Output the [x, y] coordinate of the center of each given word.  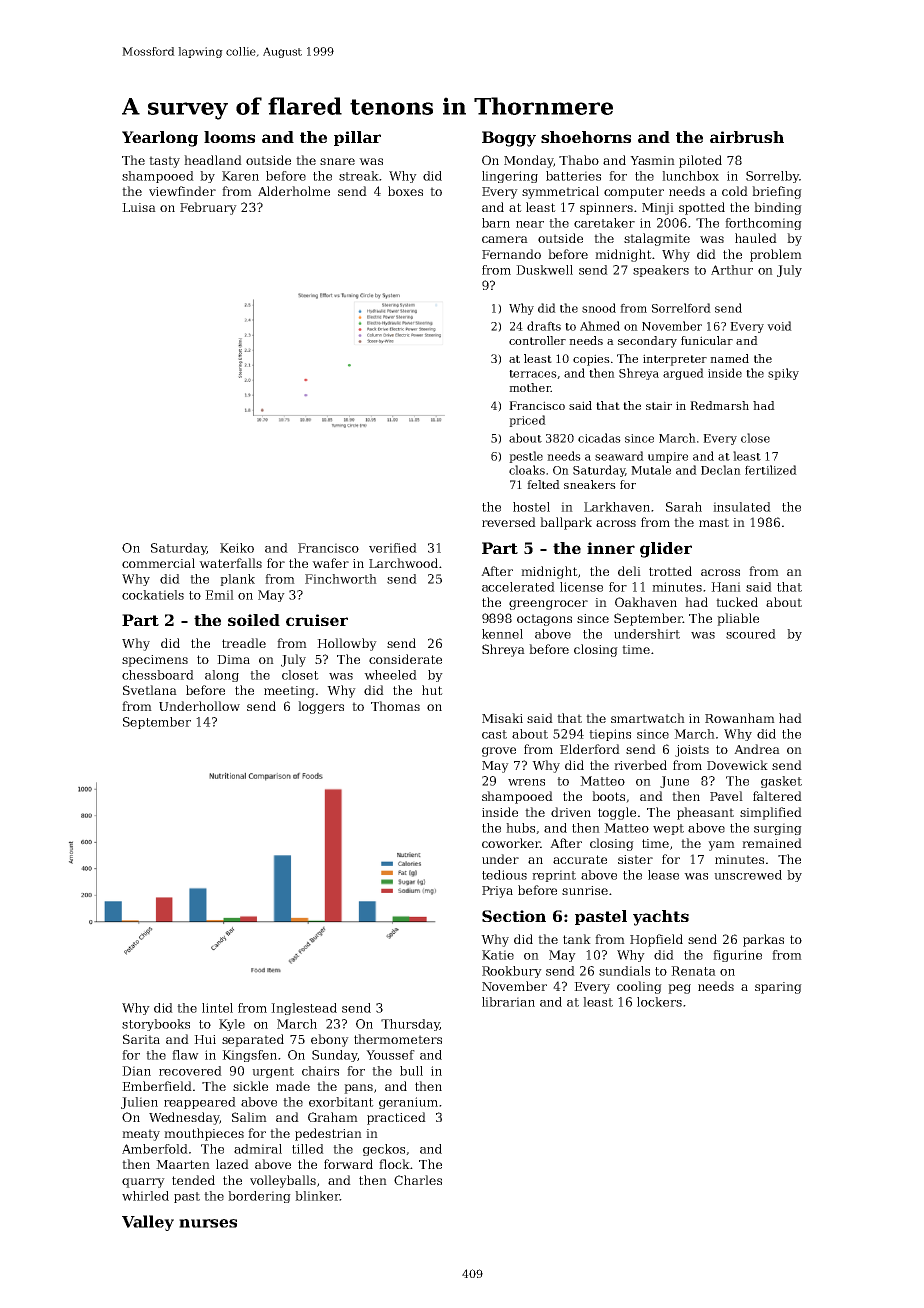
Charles [418, 1180]
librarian [508, 1002]
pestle [526, 457]
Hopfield [656, 940]
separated [253, 1040]
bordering [259, 1197]
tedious [504, 875]
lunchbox [690, 176]
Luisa [139, 207]
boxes [405, 191]
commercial [158, 563]
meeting [289, 692]
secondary [647, 342]
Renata [693, 971]
